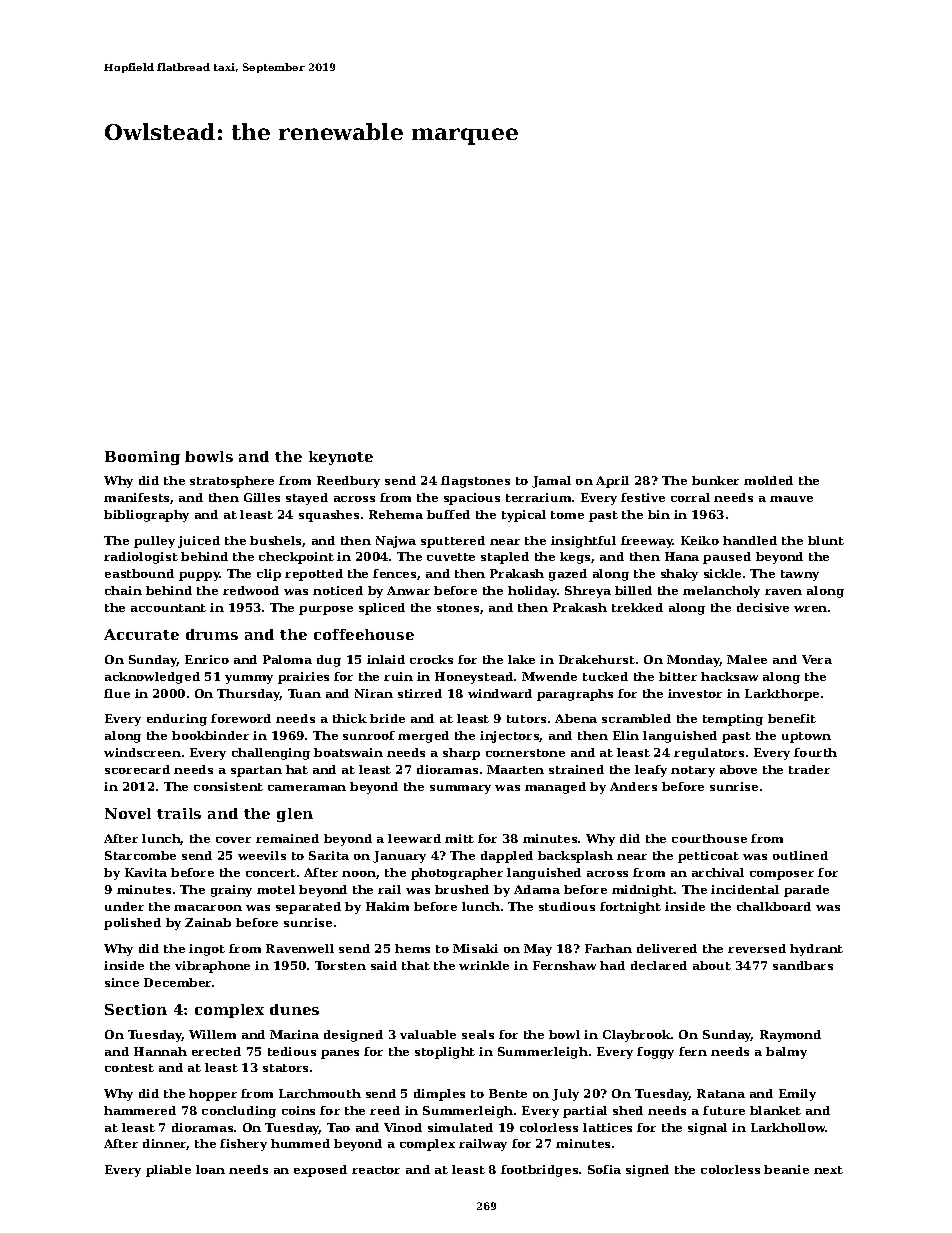 This screenshot has height=1233, width=952. I want to click on cameraman, so click(307, 788).
